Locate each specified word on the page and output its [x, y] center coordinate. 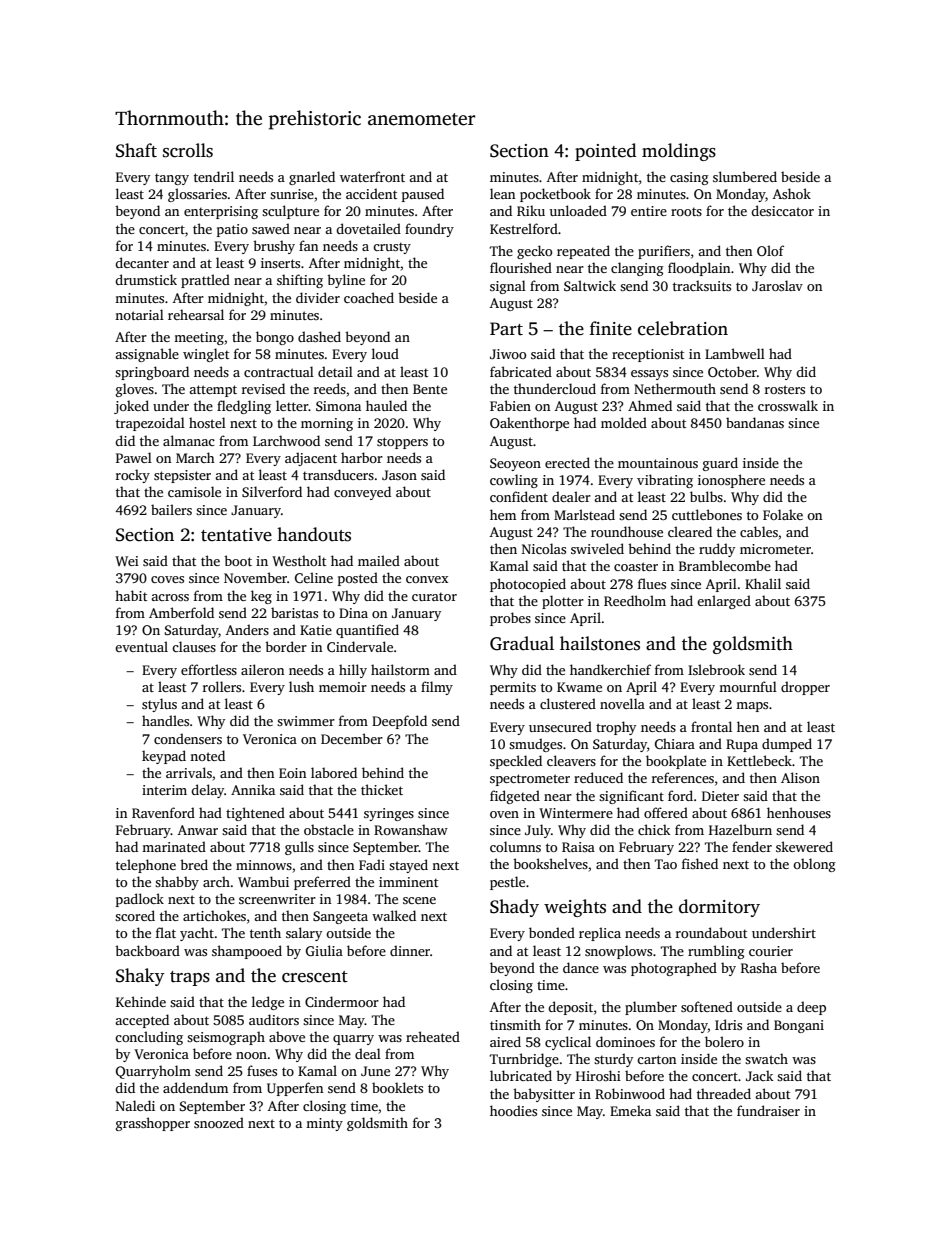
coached [369, 297]
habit [131, 595]
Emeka [630, 1110]
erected [567, 462]
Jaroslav [777, 285]
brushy [274, 247]
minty [324, 1124]
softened [707, 1006]
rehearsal [196, 314]
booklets [397, 1087]
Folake [783, 514]
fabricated [521, 371]
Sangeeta [340, 917]
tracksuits [702, 285]
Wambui [263, 881]
